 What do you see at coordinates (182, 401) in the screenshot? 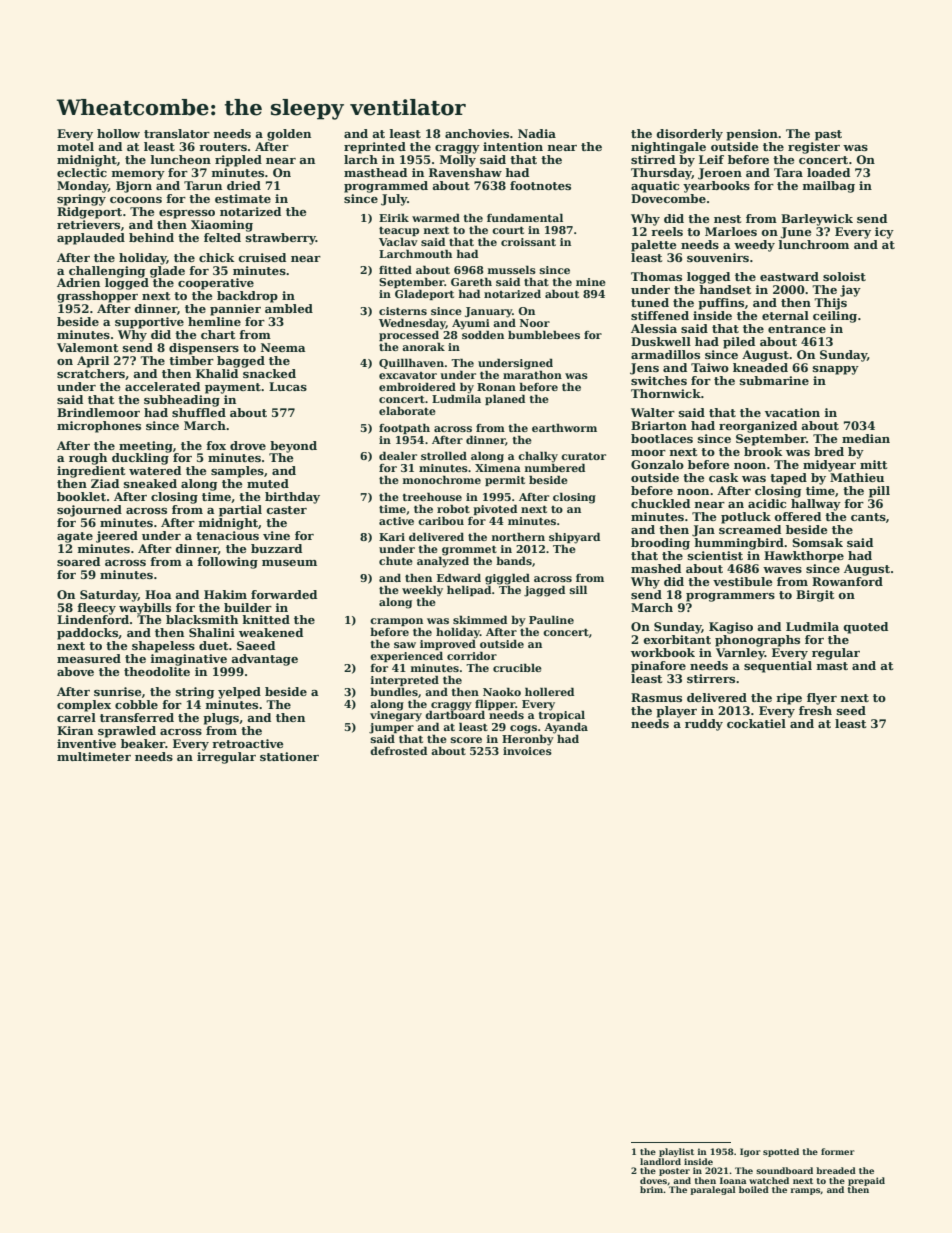
I see `subheading` at bounding box center [182, 401].
